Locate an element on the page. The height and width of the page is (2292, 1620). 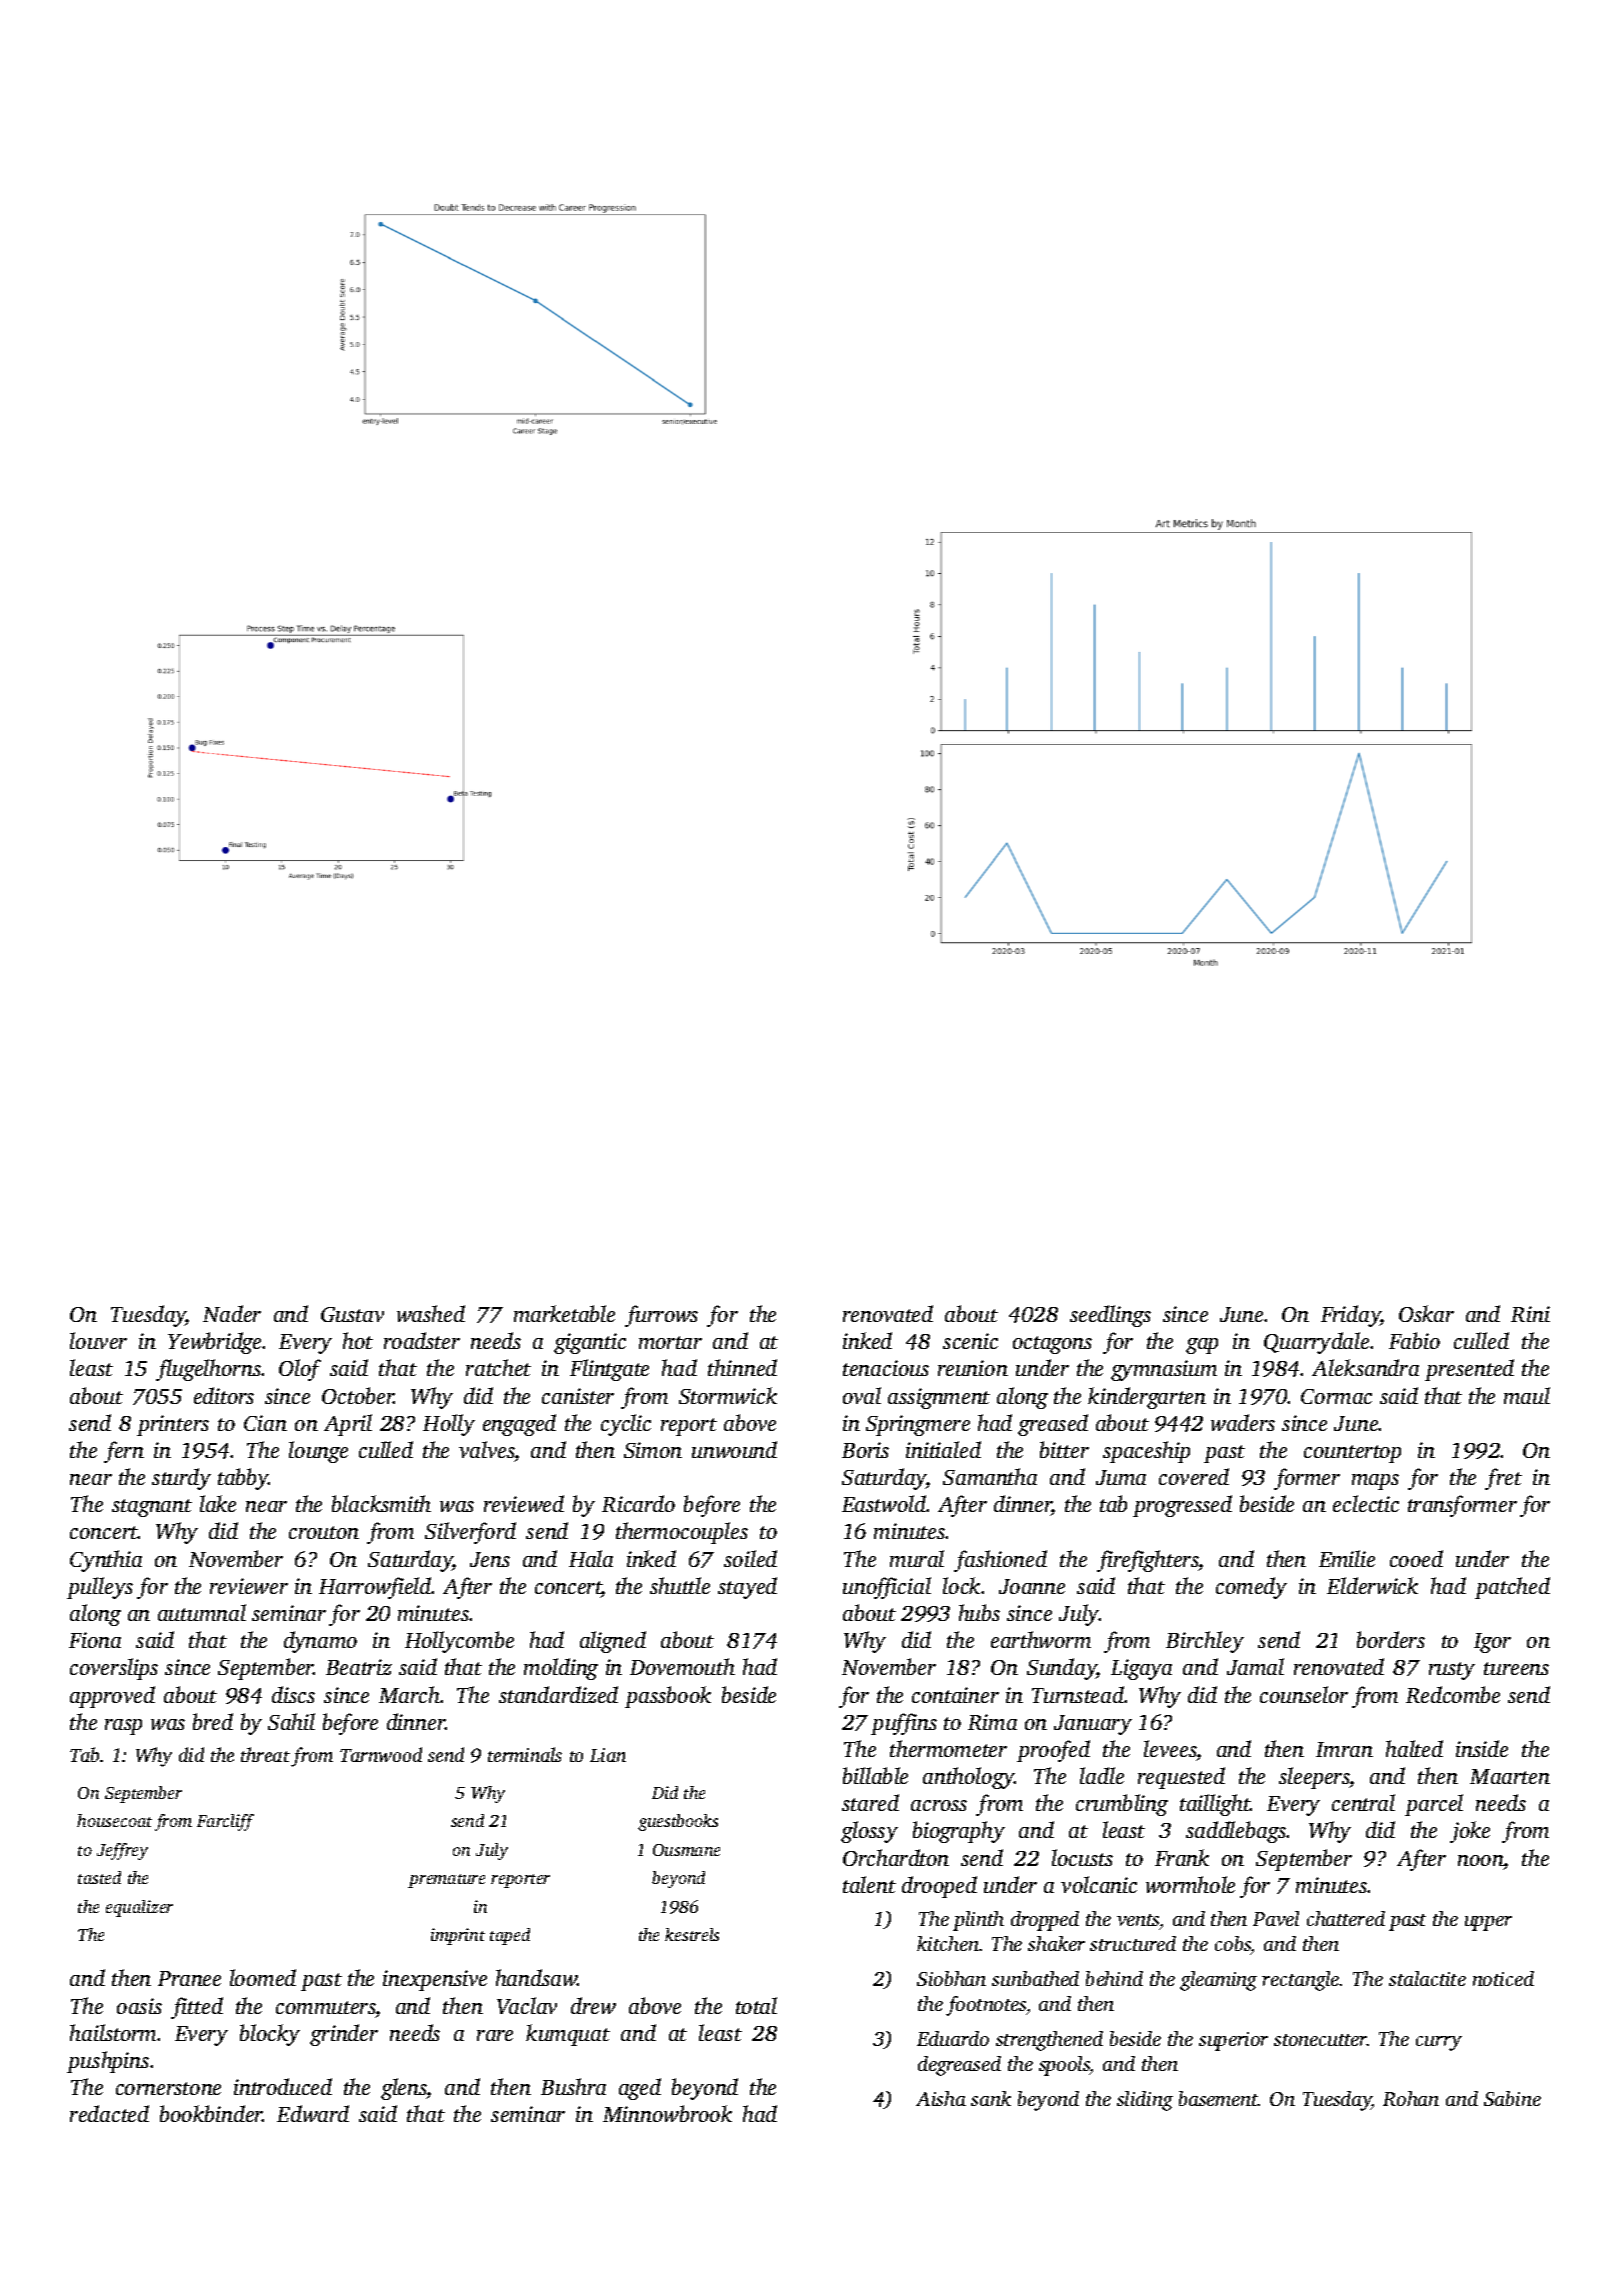
glens is located at coordinates (404, 2089).
